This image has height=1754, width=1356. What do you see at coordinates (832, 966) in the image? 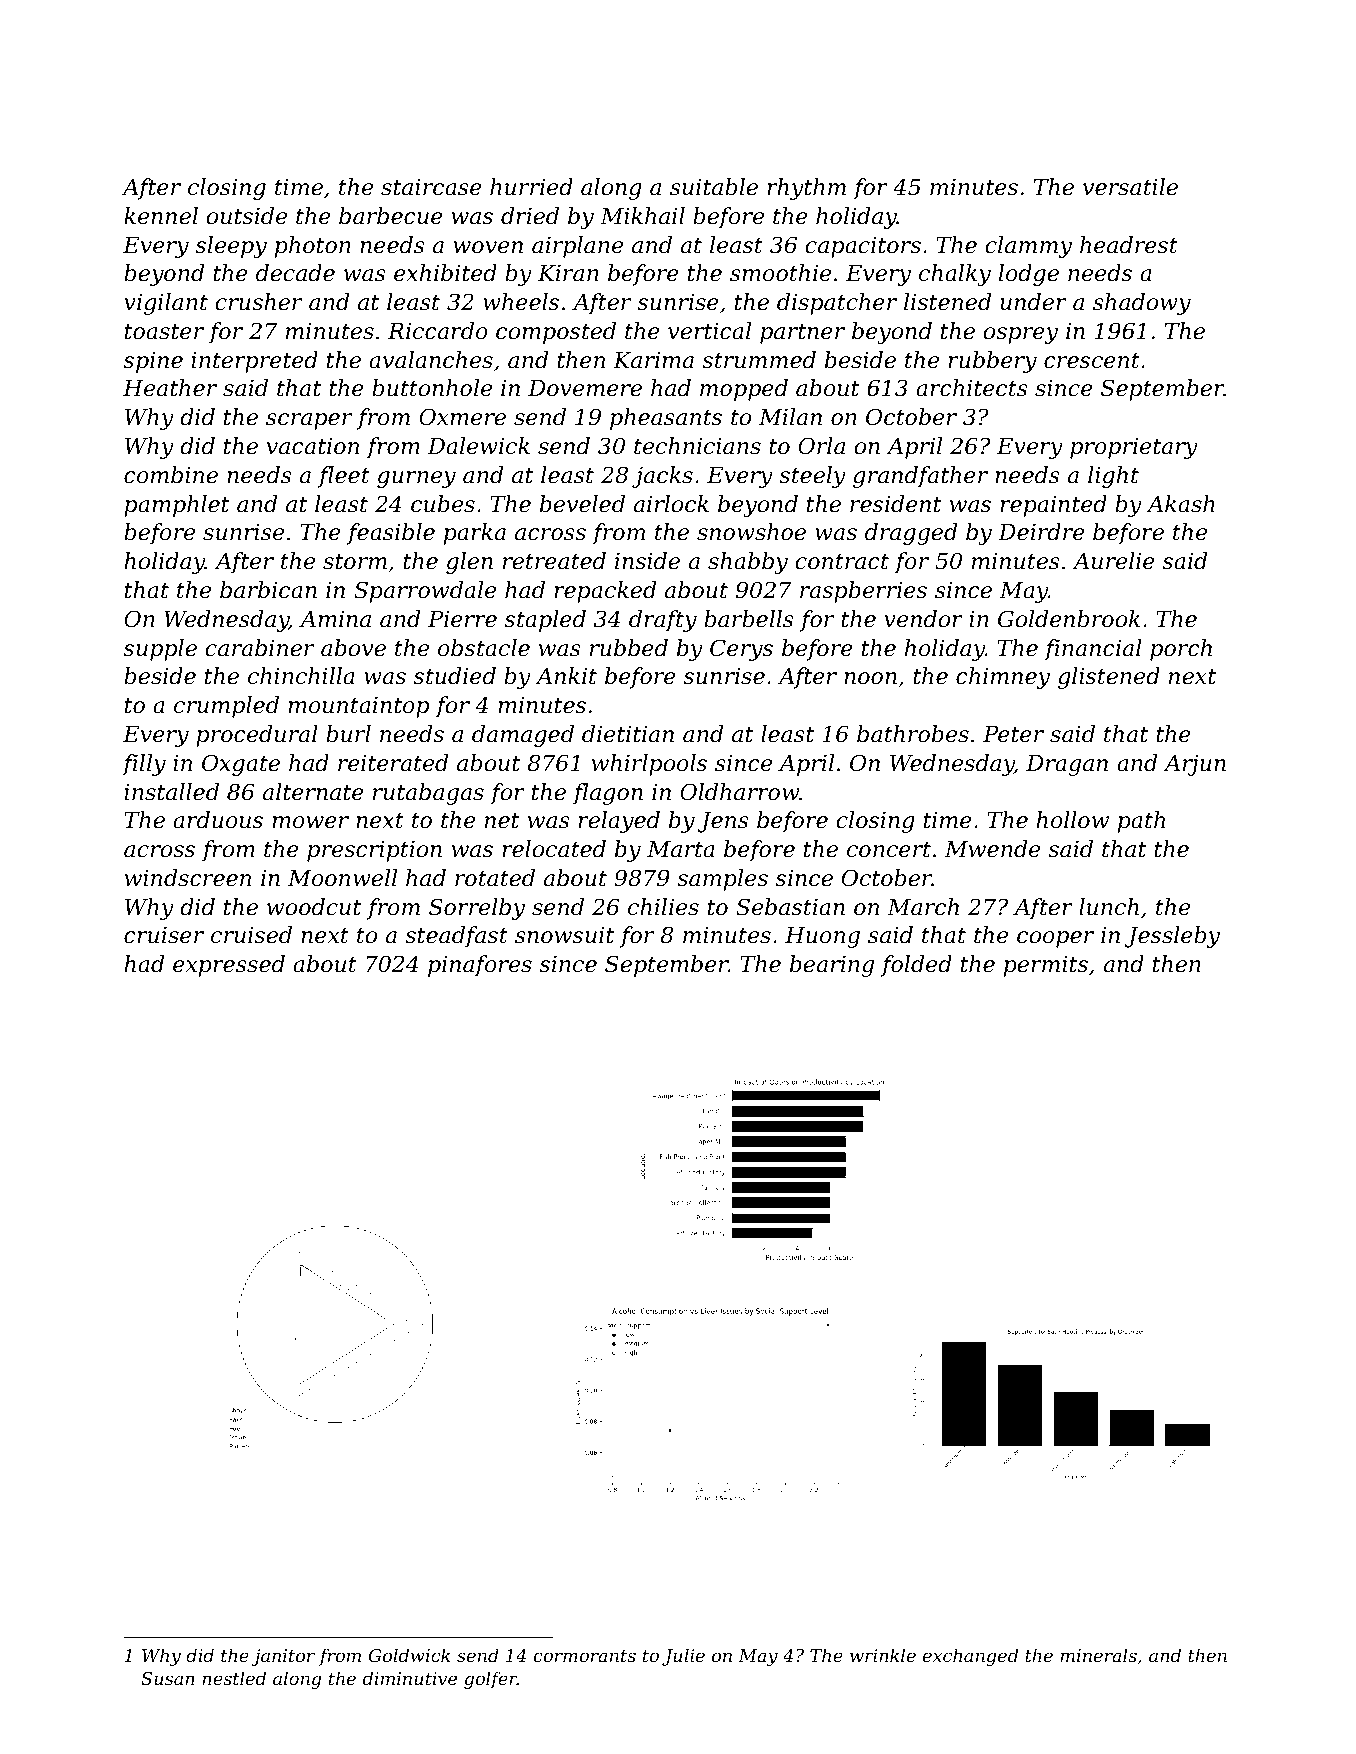
I see `bearing` at bounding box center [832, 966].
